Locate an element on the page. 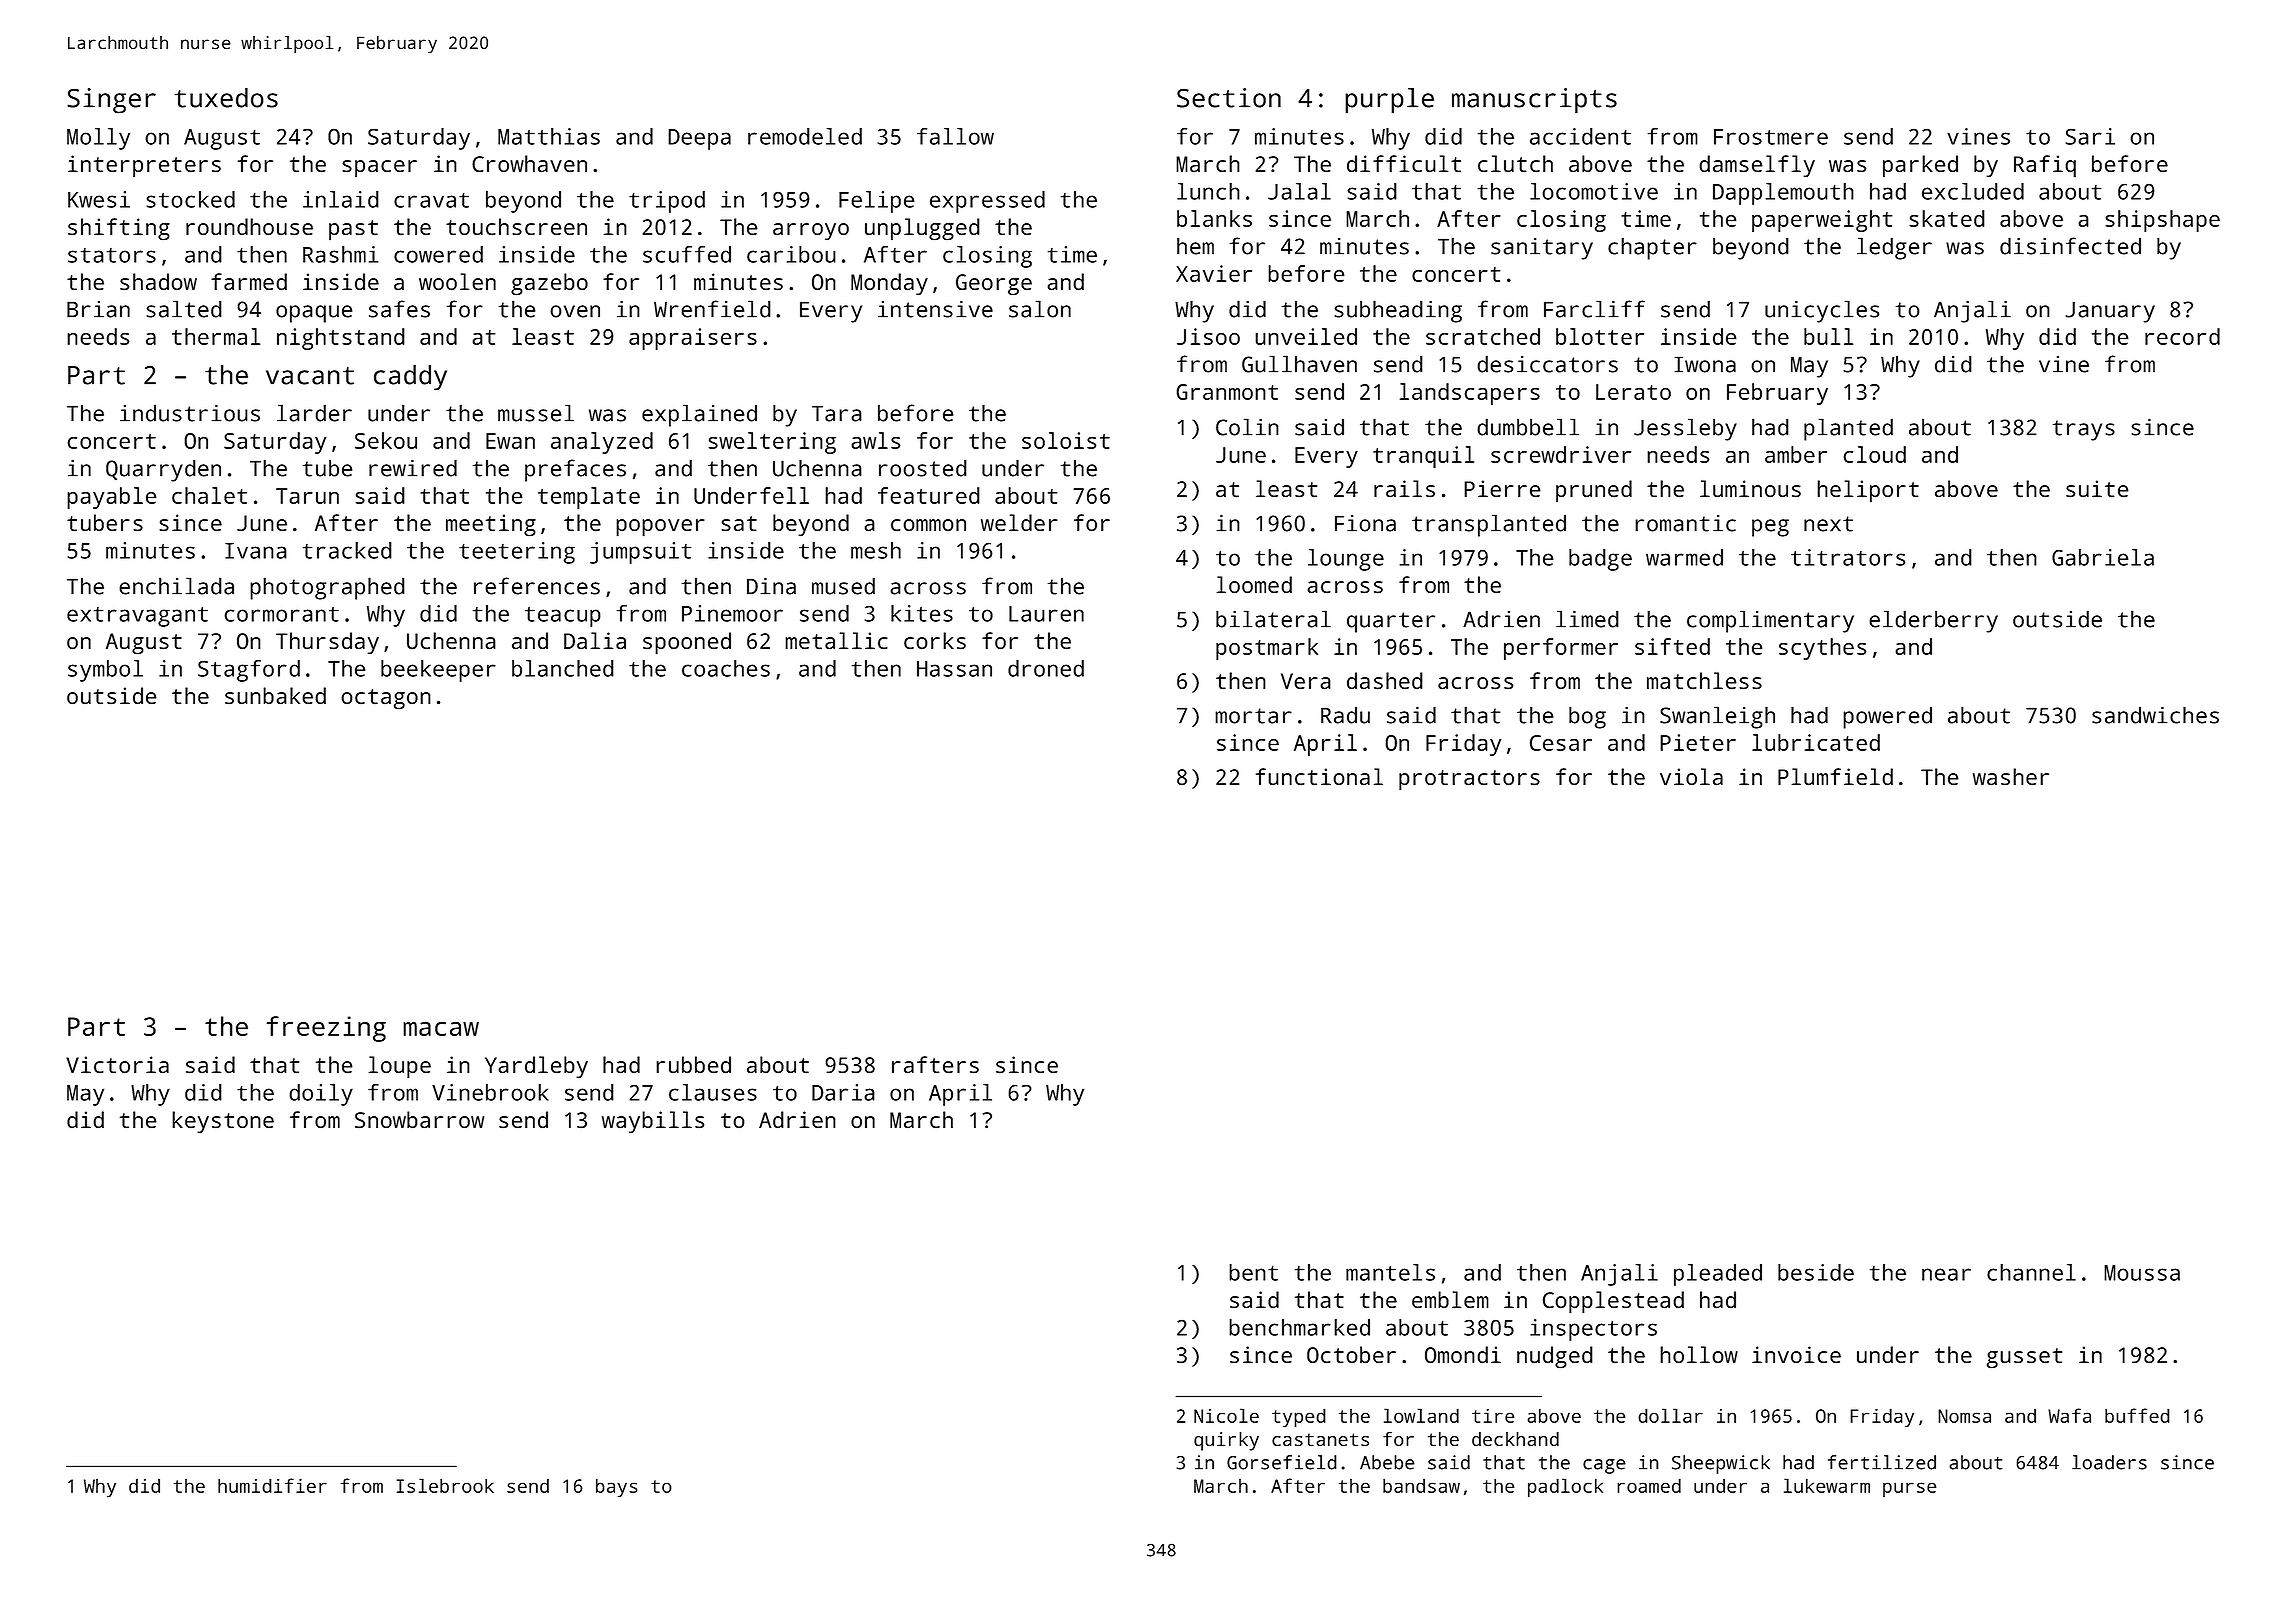 The image size is (2292, 1620). purple is located at coordinates (1389, 101).
